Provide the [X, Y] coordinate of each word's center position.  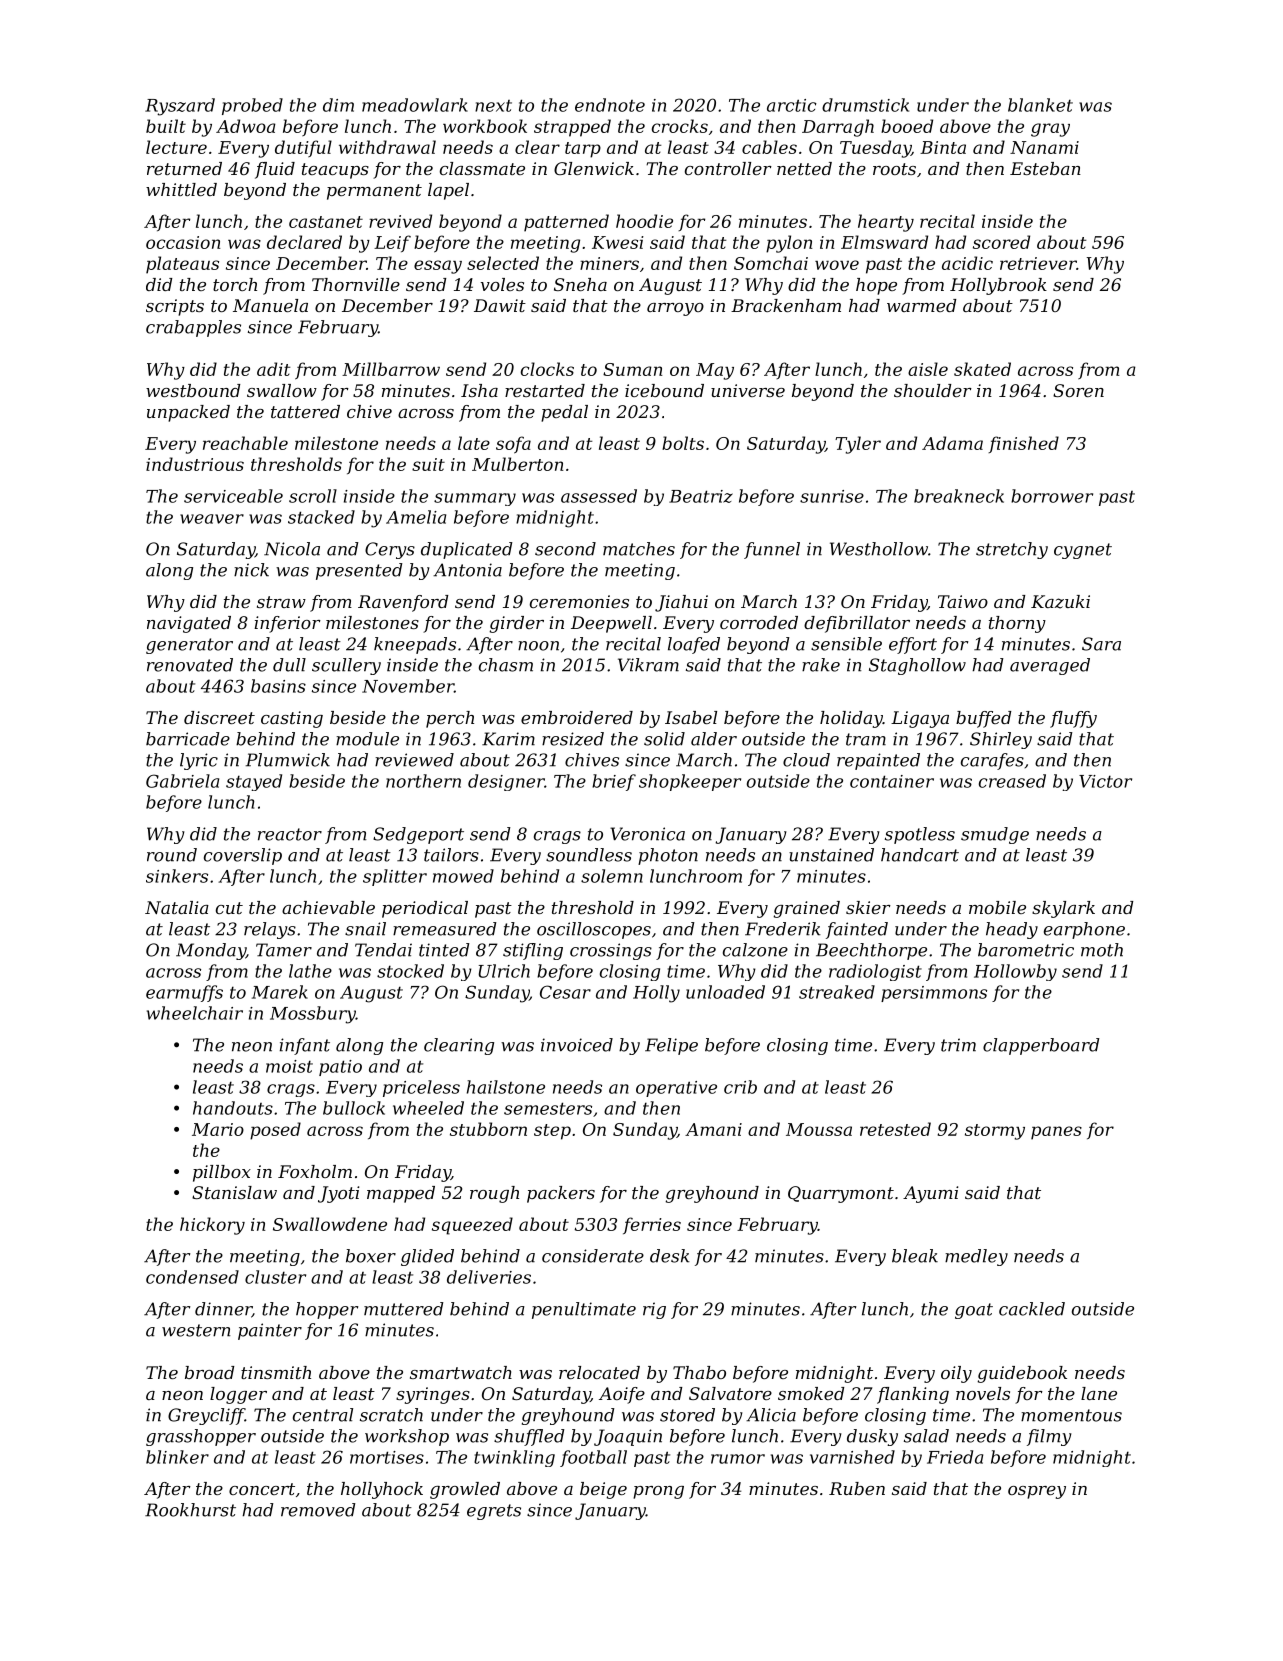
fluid [275, 170]
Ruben [857, 1488]
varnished [852, 1457]
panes [1056, 1133]
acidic [967, 263]
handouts [233, 1108]
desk [670, 1256]
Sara [1101, 644]
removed [318, 1510]
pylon [789, 244]
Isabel [691, 717]
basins [278, 686]
